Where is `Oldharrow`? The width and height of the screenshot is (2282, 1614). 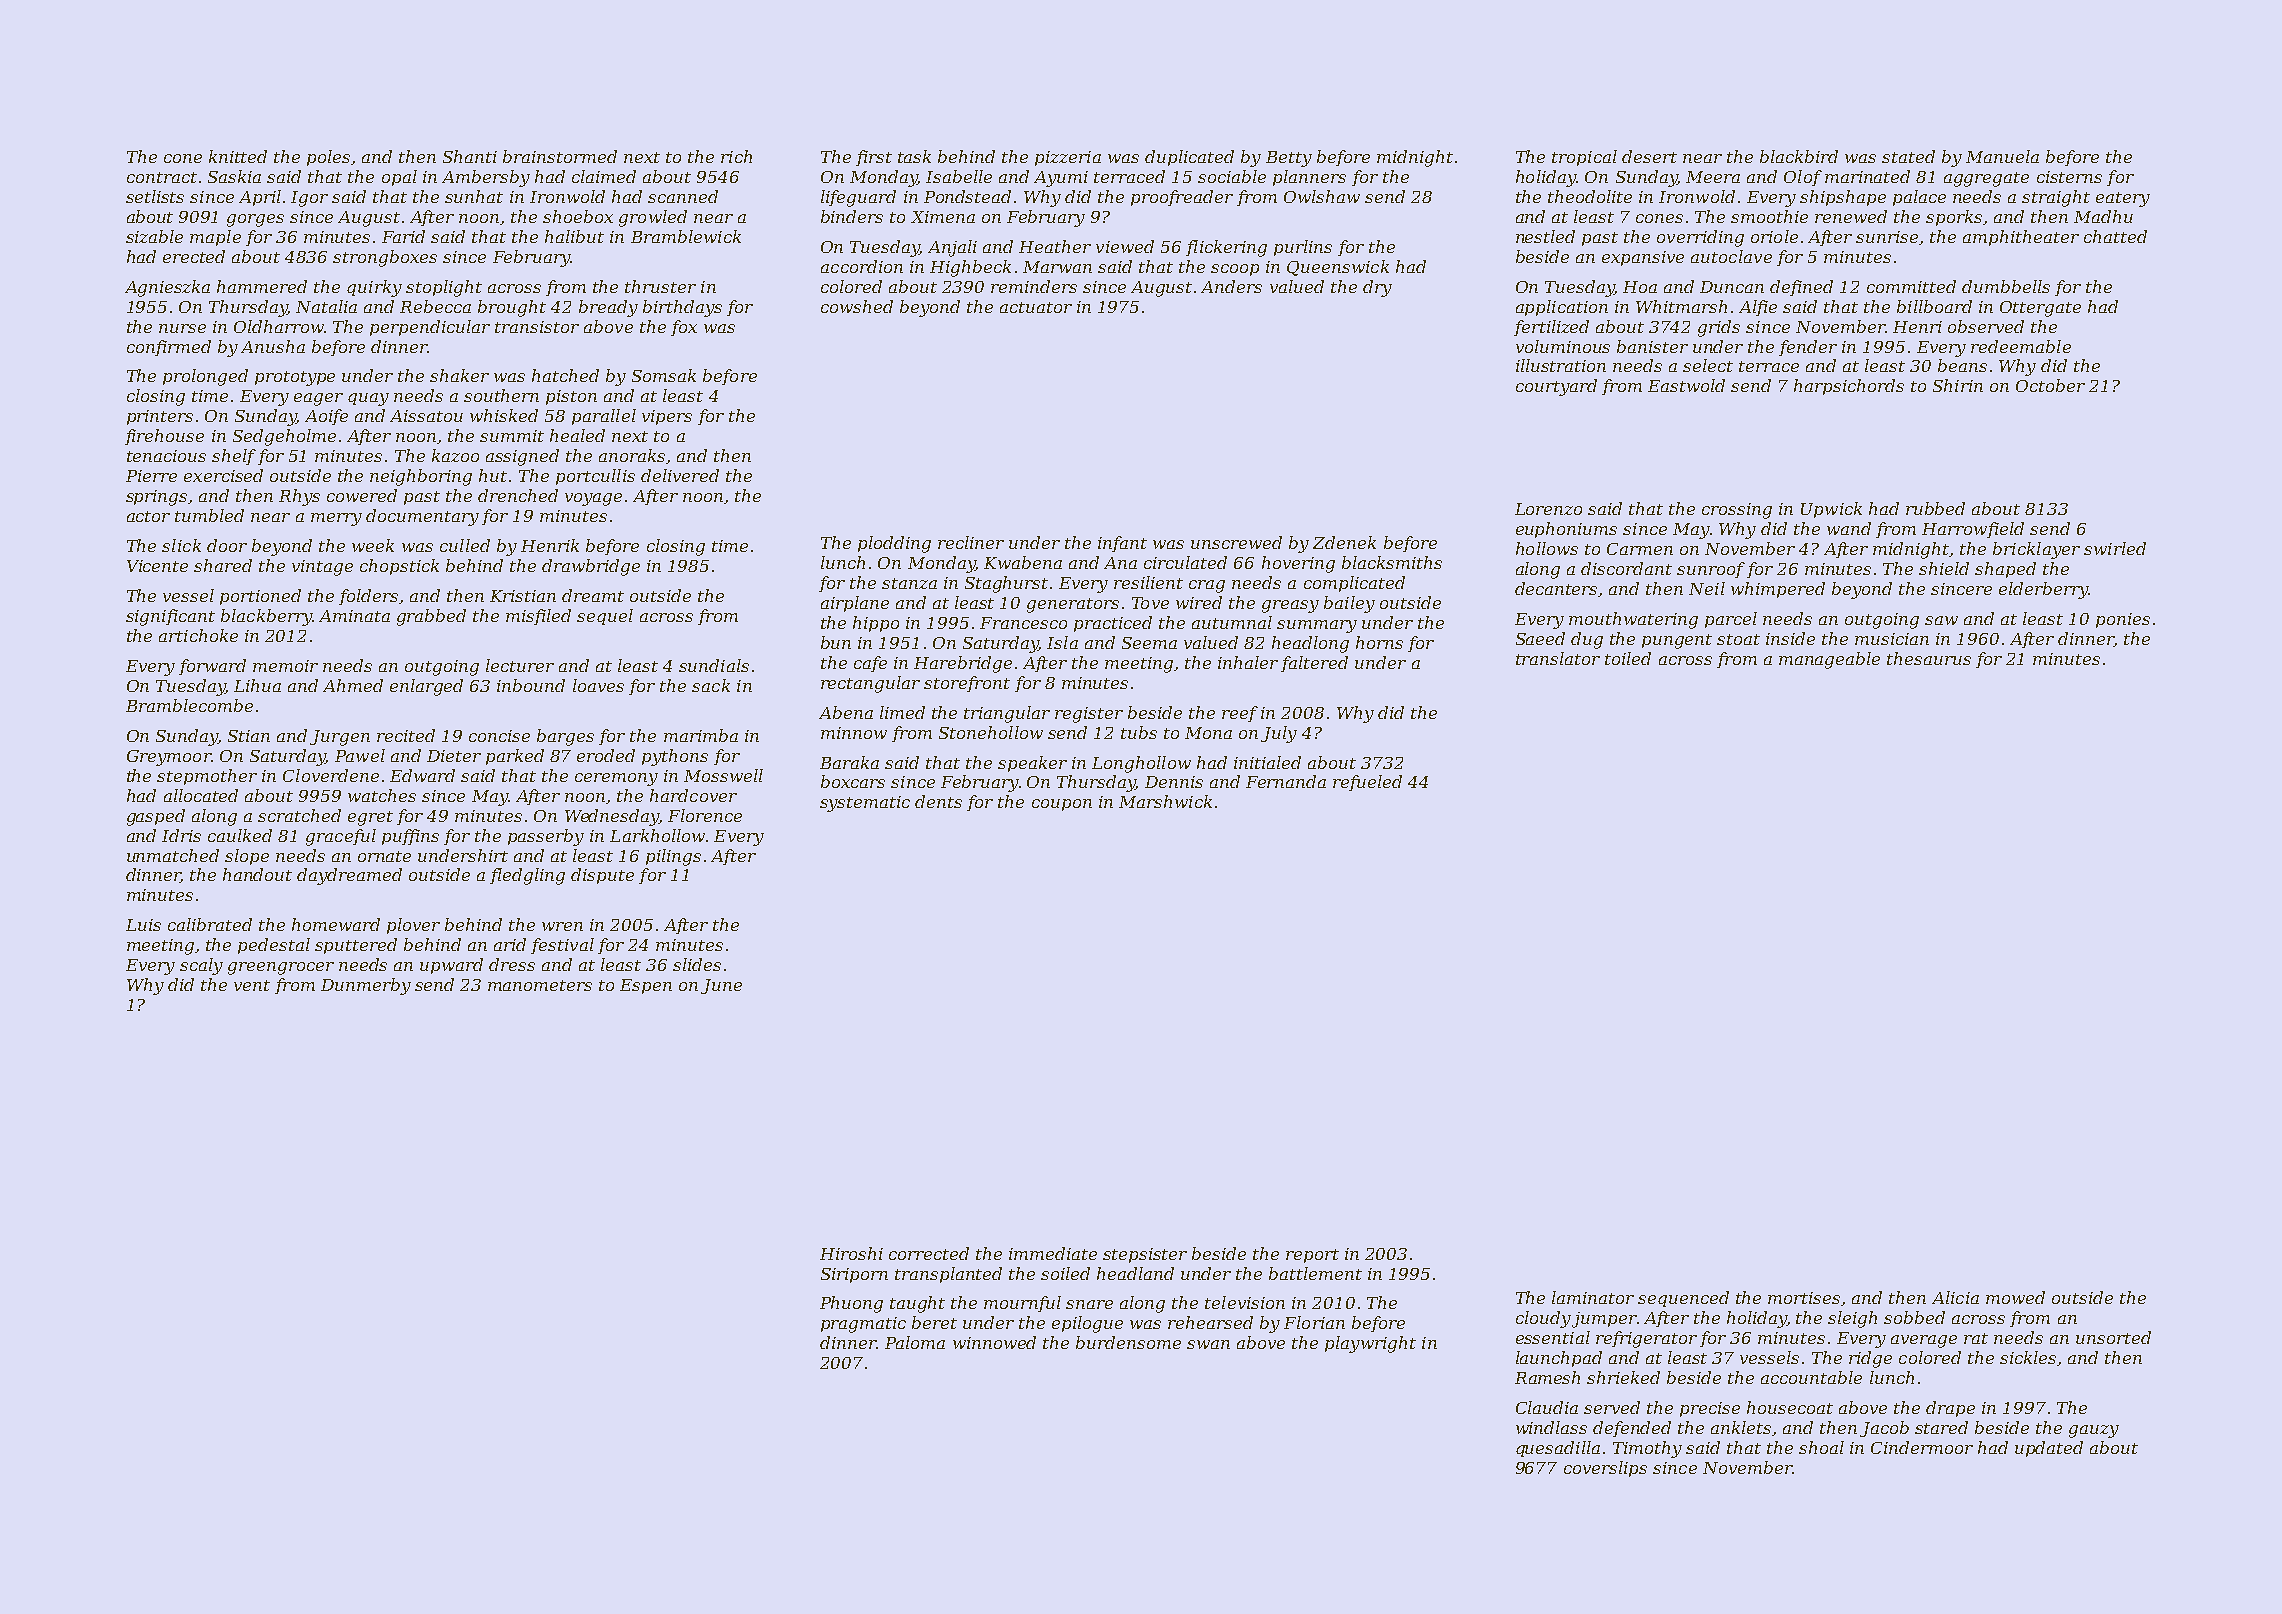 Oldharrow is located at coordinates (279, 326).
